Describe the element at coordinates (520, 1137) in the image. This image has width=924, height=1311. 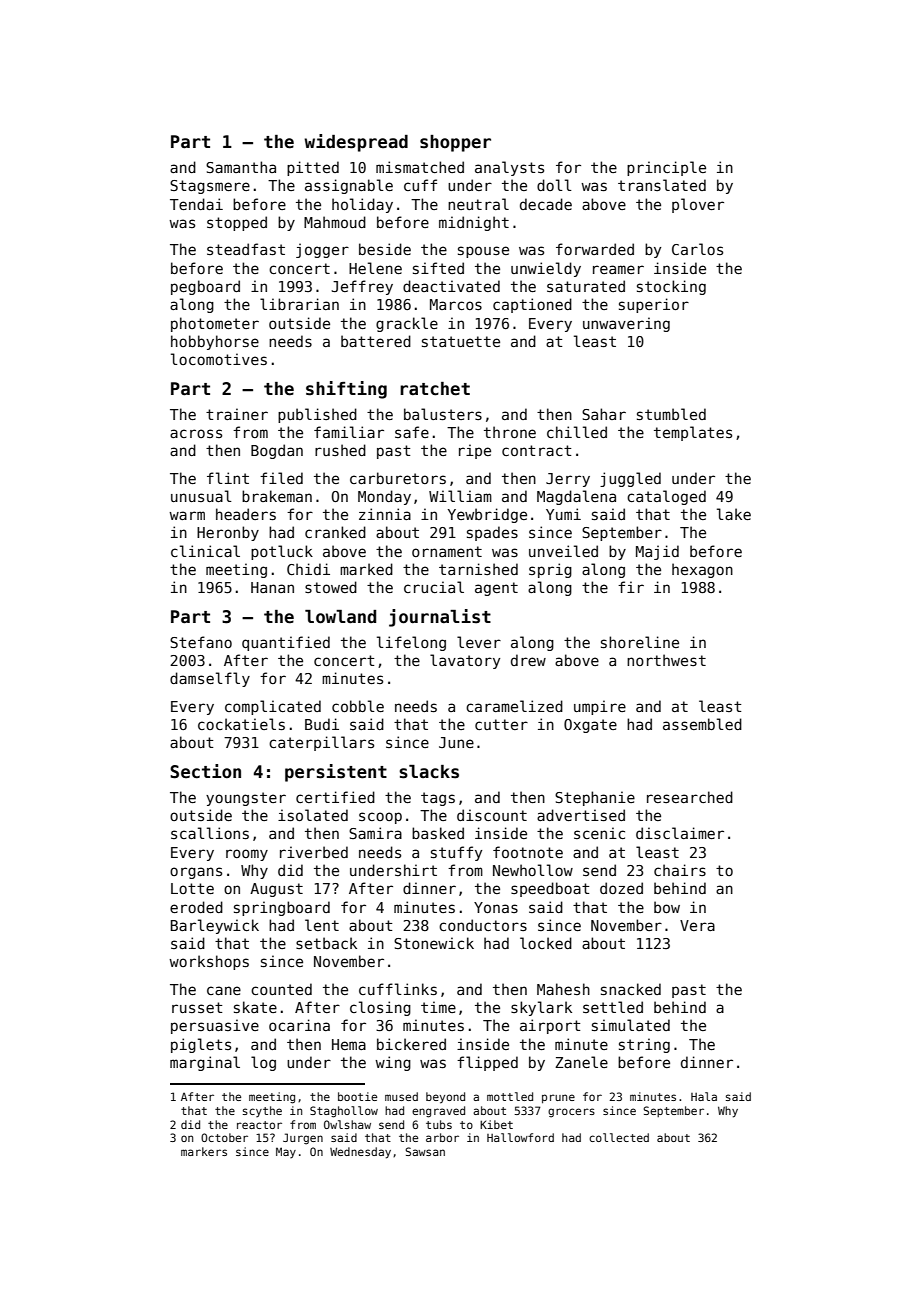
I see `Hallowford` at that location.
